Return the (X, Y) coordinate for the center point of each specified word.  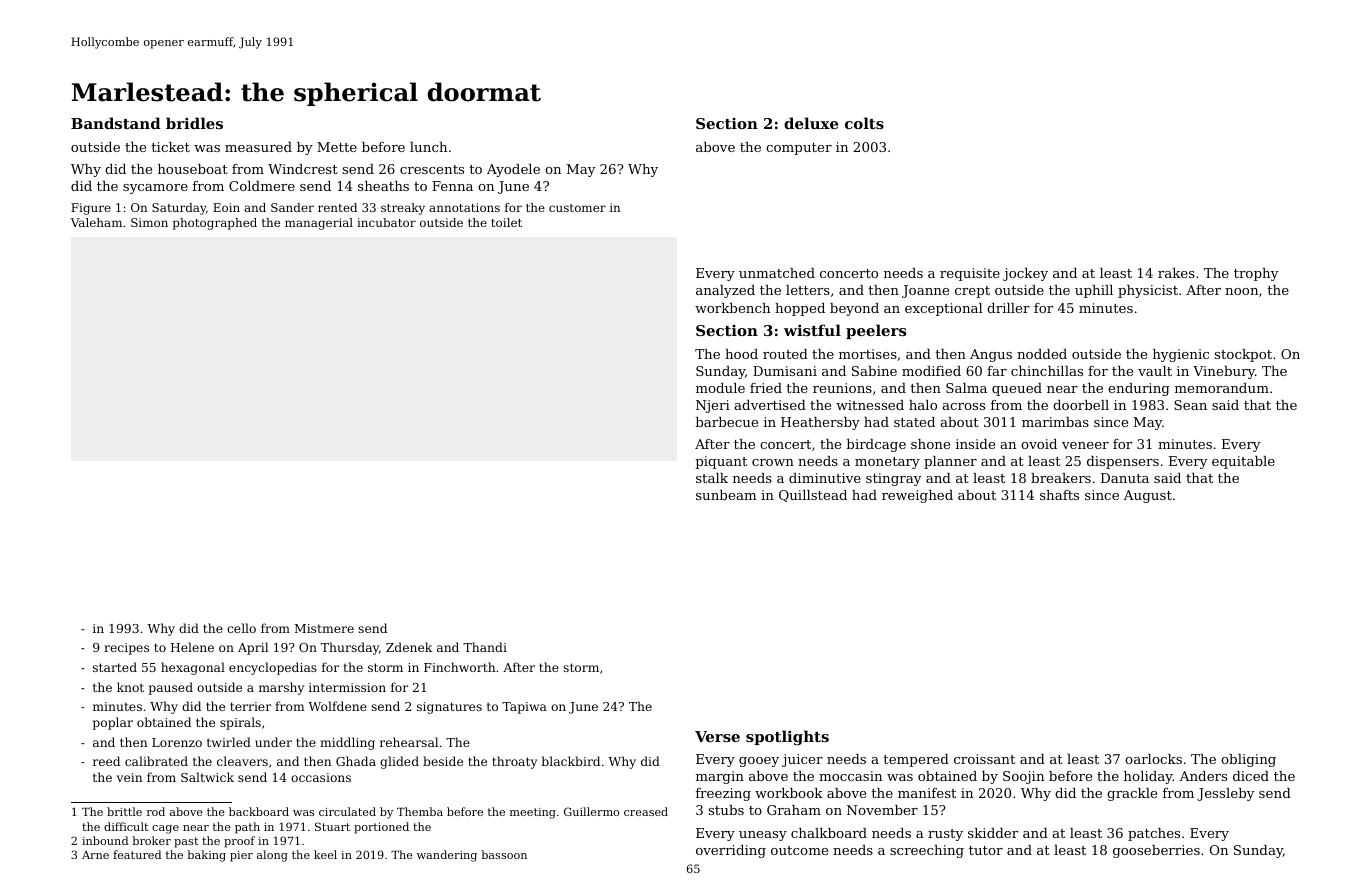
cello (241, 628)
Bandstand (116, 123)
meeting (533, 813)
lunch (428, 147)
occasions (321, 777)
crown (773, 462)
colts (864, 123)
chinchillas (1047, 371)
